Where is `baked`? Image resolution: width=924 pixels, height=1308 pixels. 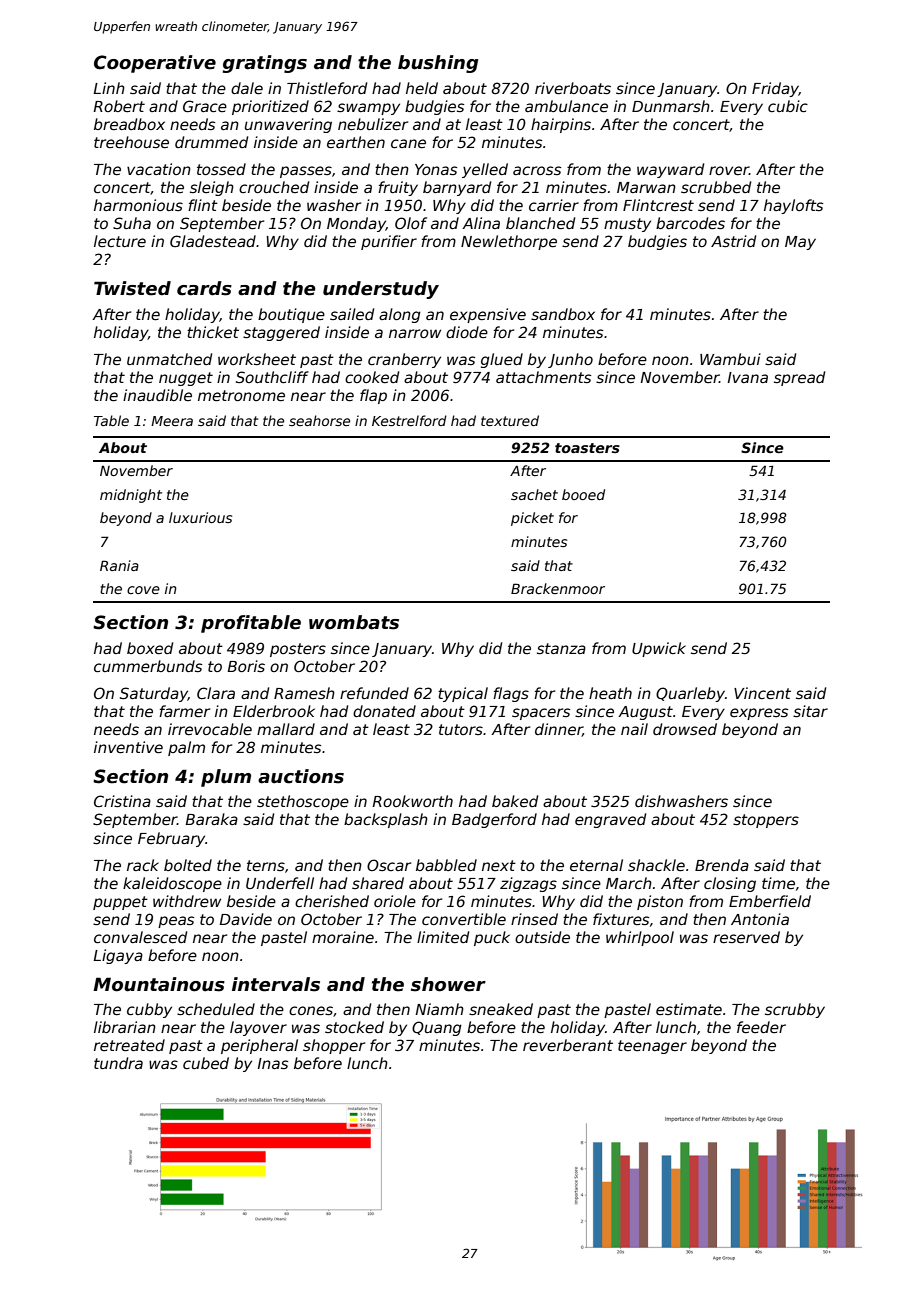
baked is located at coordinates (515, 801).
